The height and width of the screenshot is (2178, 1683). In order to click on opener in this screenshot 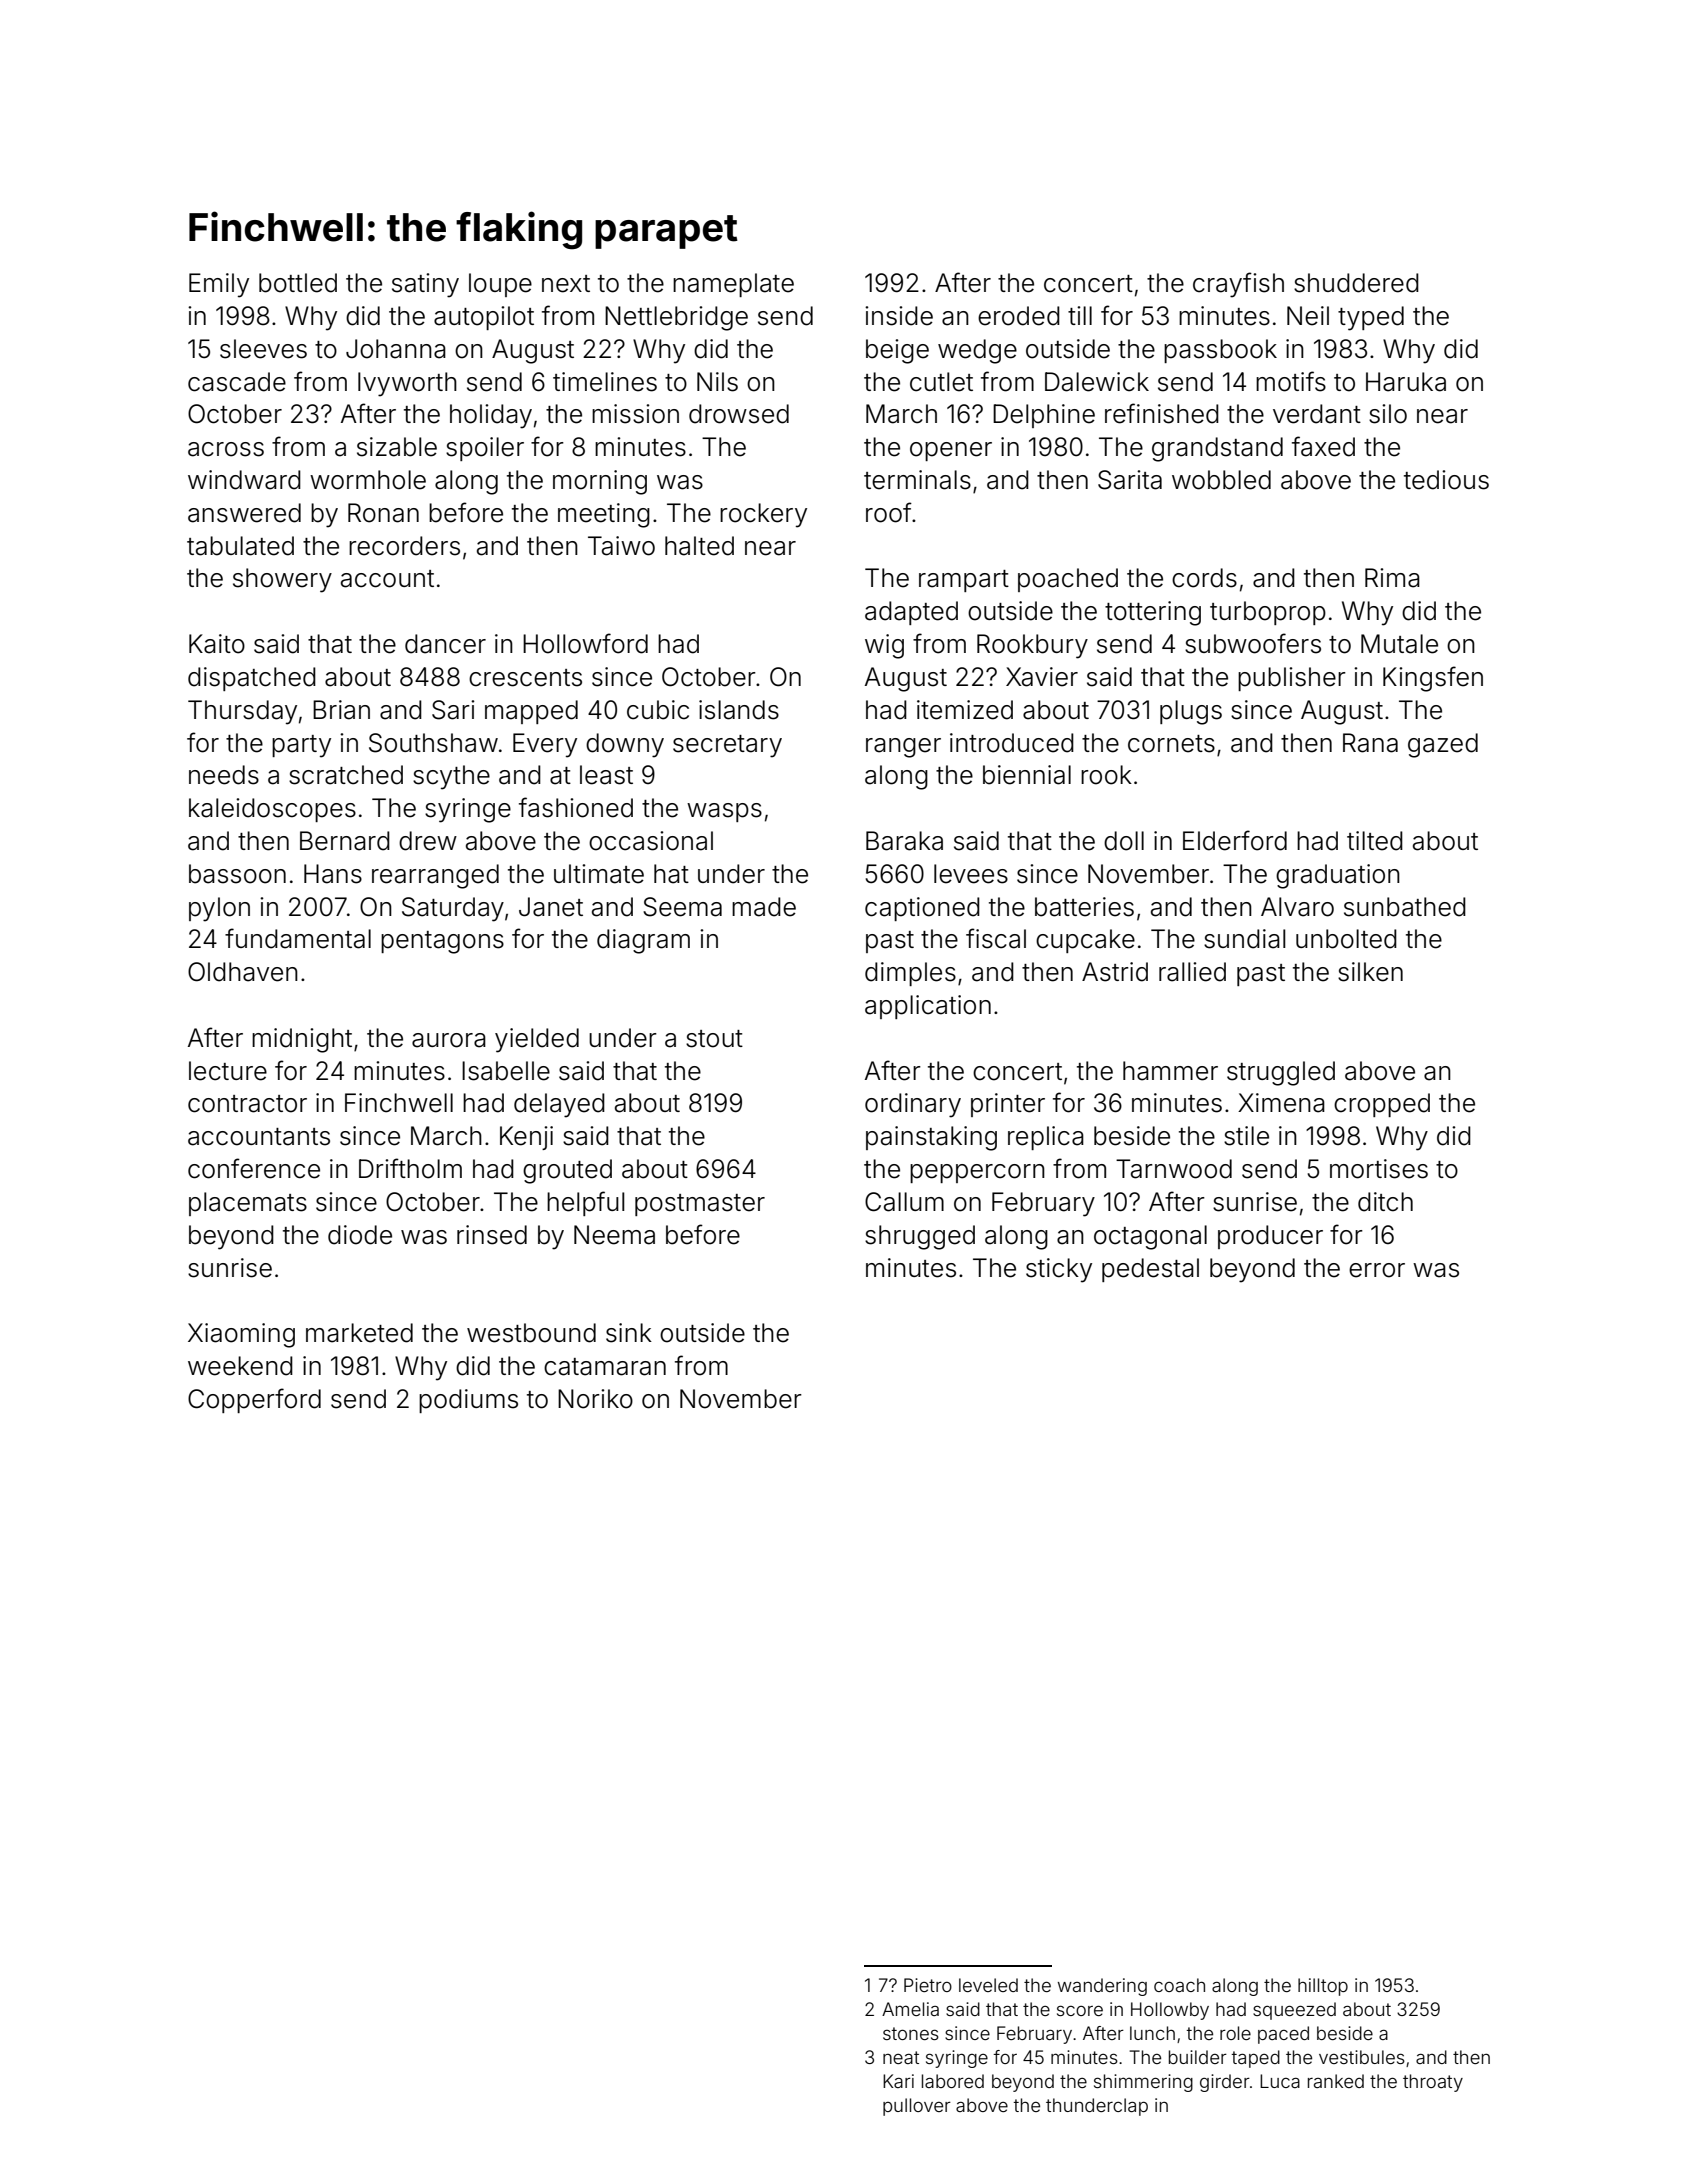, I will do `click(951, 451)`.
